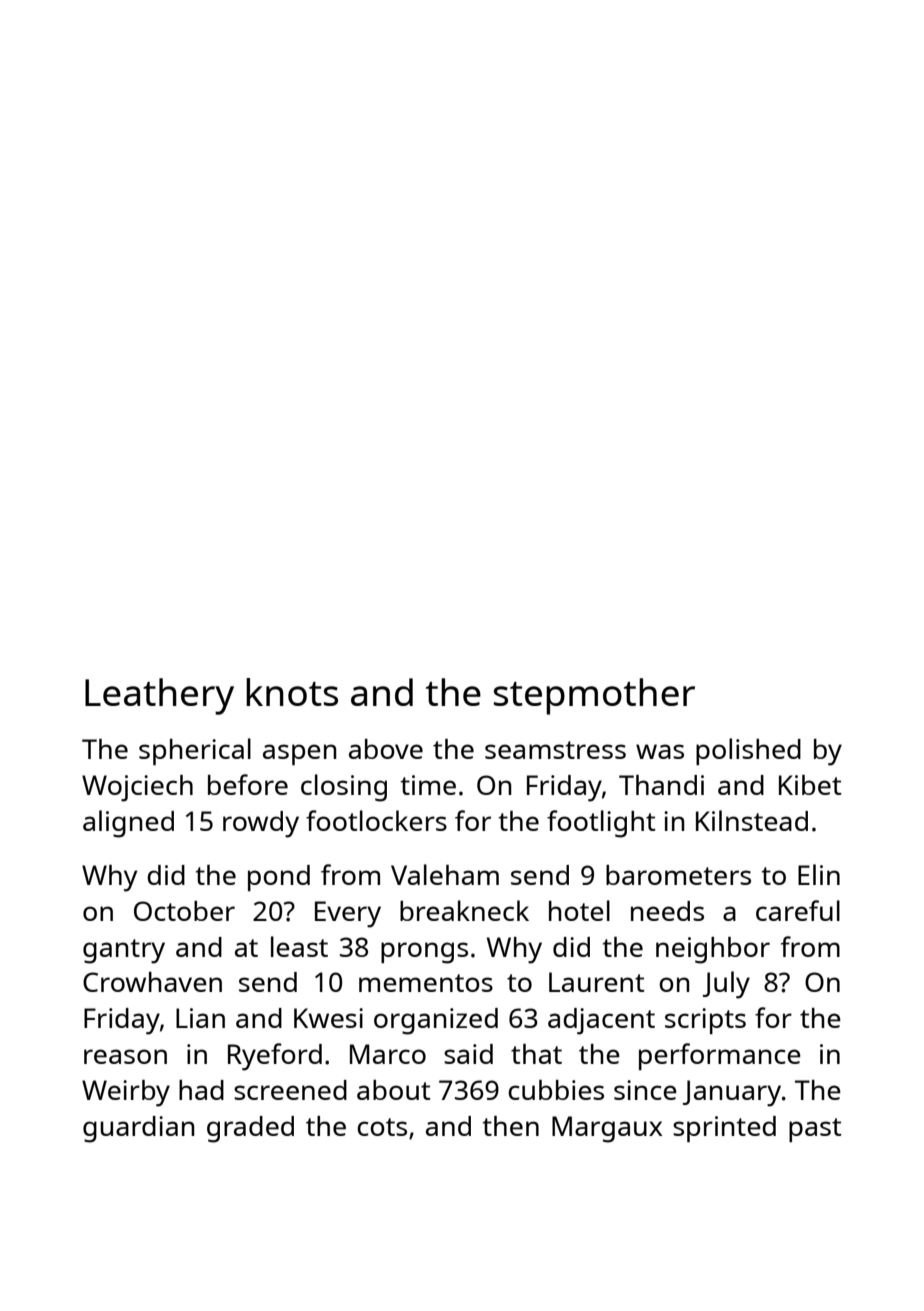  Describe the element at coordinates (124, 951) in the screenshot. I see `gantry` at that location.
